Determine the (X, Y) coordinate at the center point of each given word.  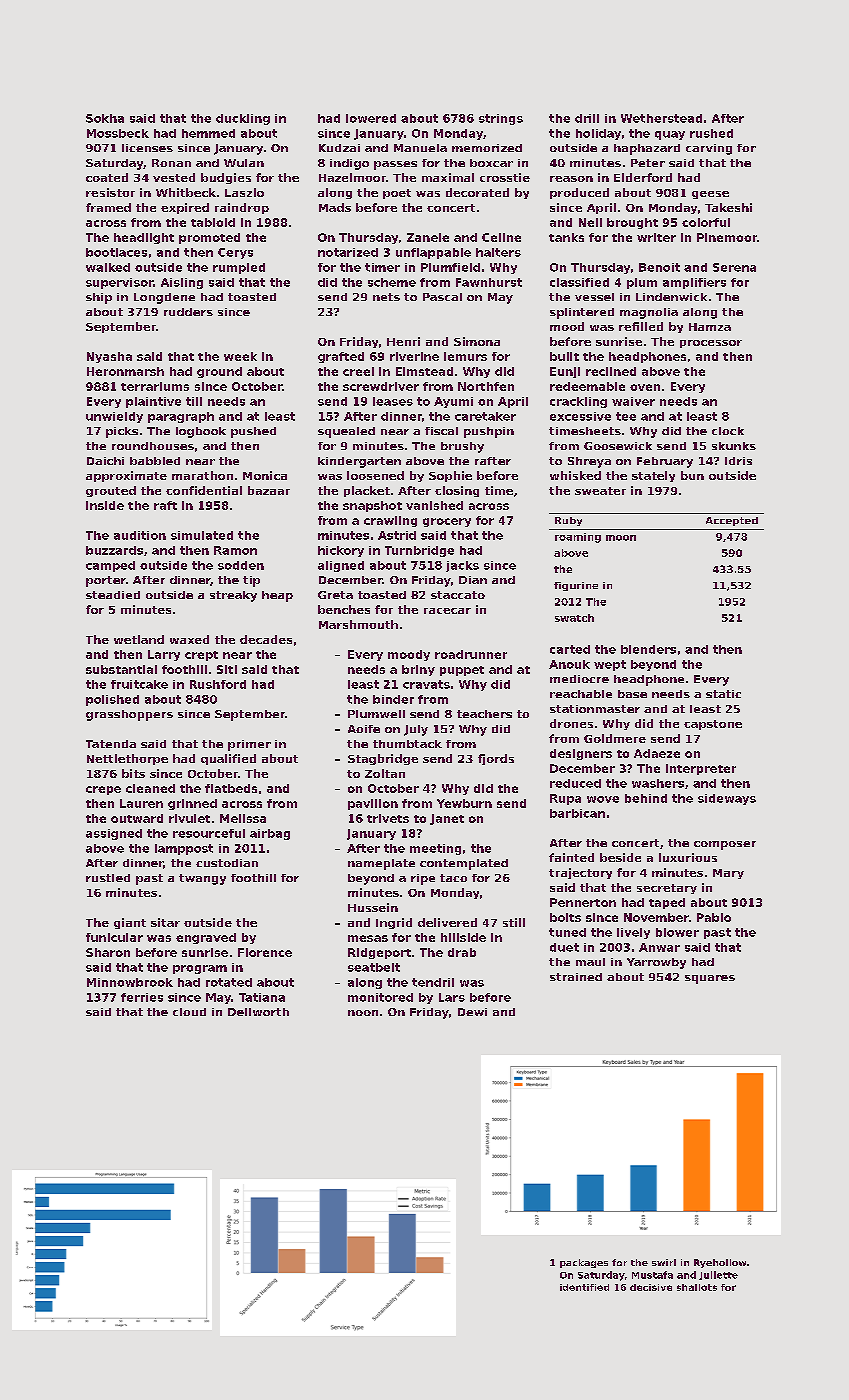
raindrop (242, 208)
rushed (711, 133)
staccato (458, 595)
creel (358, 371)
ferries (142, 997)
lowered (371, 118)
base (632, 694)
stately (653, 476)
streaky (233, 596)
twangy (202, 879)
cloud (189, 1012)
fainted (571, 857)
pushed (253, 432)
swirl (664, 1262)
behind (646, 798)
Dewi (472, 1012)
